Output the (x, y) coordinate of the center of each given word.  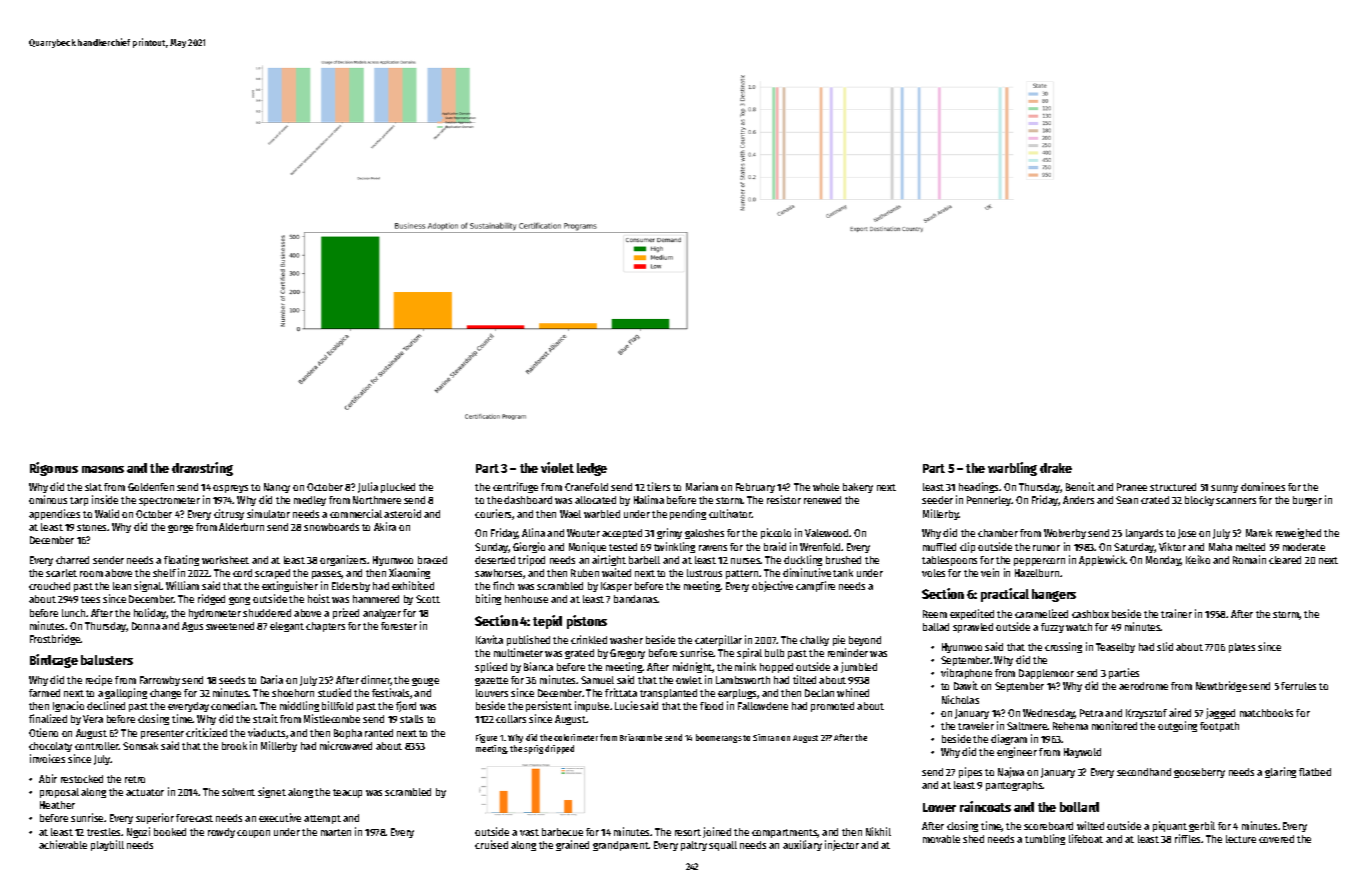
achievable (63, 844)
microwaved (346, 745)
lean (122, 586)
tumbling (1045, 839)
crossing (1063, 647)
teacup (347, 793)
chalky (814, 641)
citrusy (229, 514)
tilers (658, 486)
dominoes (1263, 486)
